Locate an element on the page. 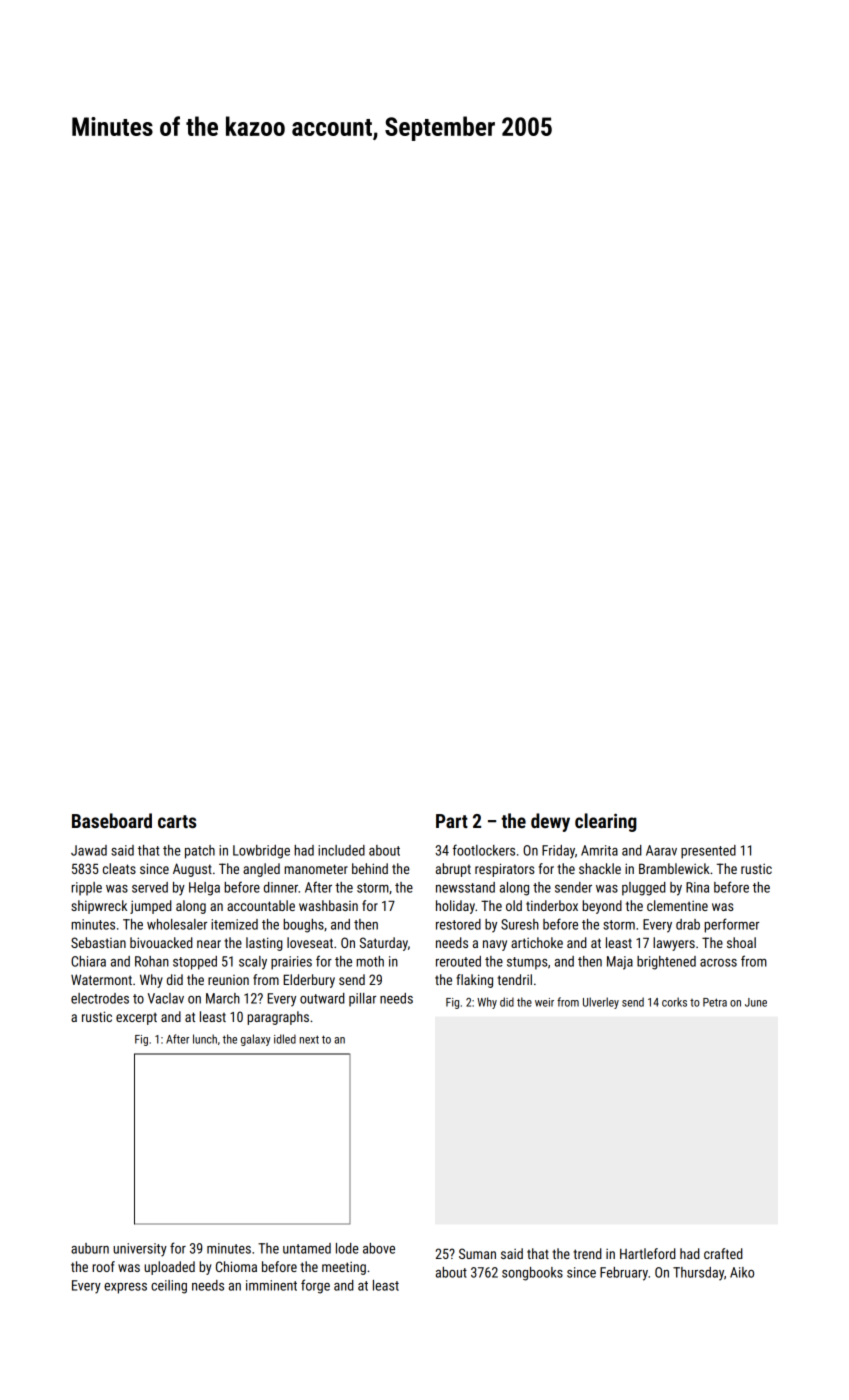 The image size is (849, 1400). Part is located at coordinates (452, 821).
